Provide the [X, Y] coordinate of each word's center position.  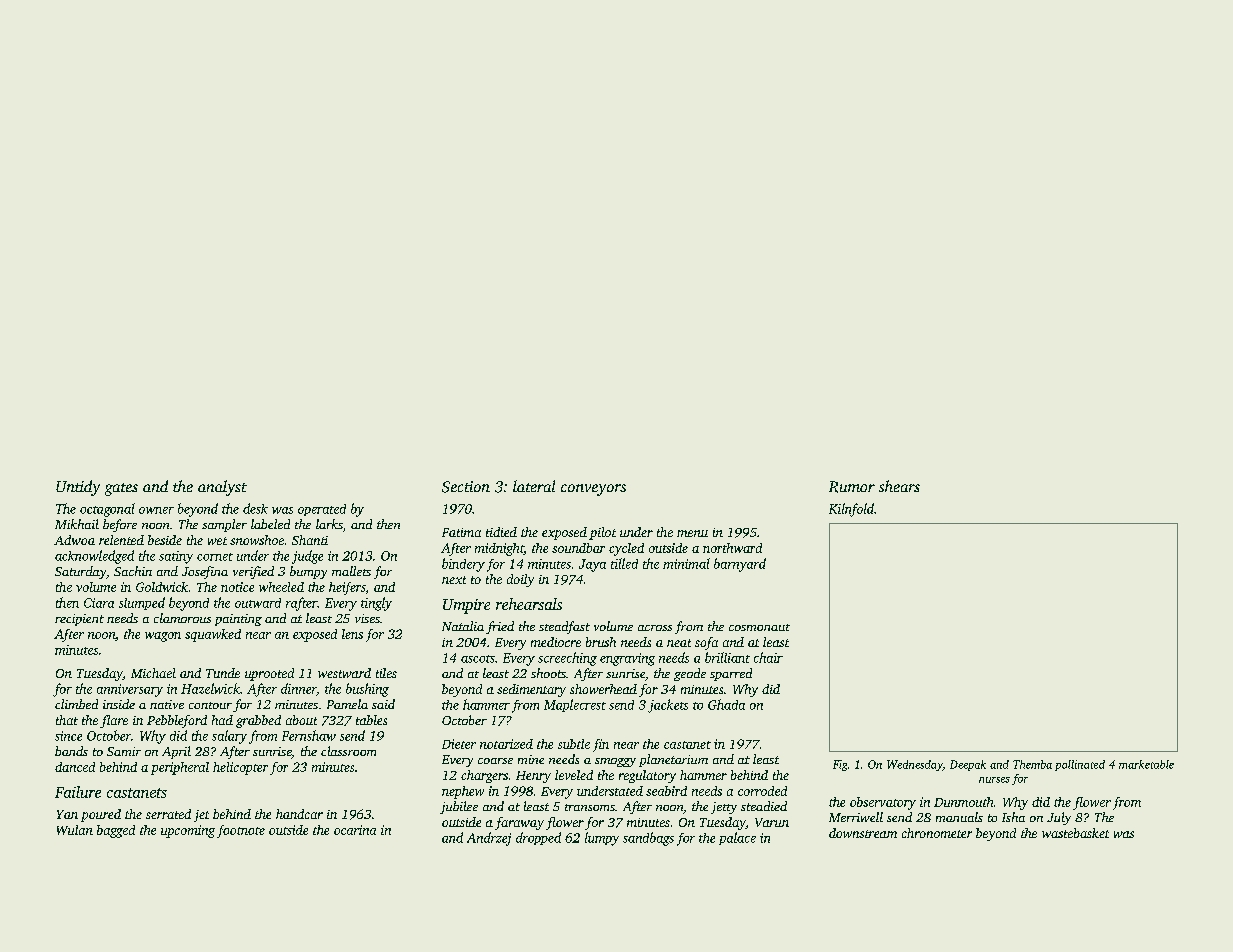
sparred [731, 674]
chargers [484, 776]
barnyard [740, 565]
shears [899, 486]
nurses [994, 780]
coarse [495, 761]
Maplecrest [575, 705]
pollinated [1080, 765]
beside [165, 540]
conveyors [593, 490]
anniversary [130, 690]
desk [255, 508]
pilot [602, 533]
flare [114, 721]
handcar [299, 814]
